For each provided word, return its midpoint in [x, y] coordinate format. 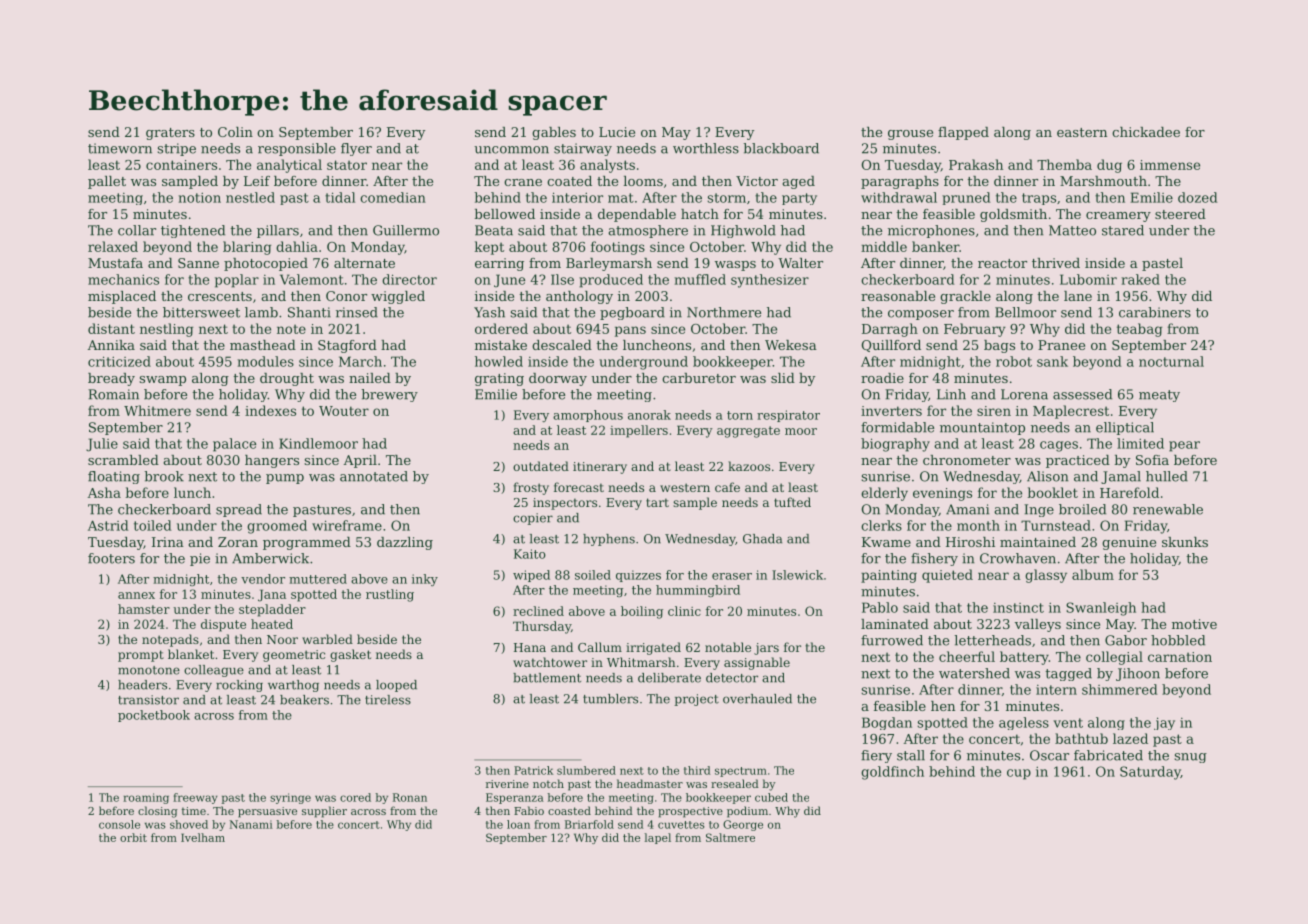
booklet [1052, 492]
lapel [657, 838]
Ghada [762, 539]
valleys [1038, 625]
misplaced [122, 297]
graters [170, 134]
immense [1170, 165]
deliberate [669, 678]
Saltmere [730, 837]
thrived [1056, 263]
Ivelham [203, 837]
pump [285, 479]
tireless [388, 700]
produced [611, 281]
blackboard [781, 148]
